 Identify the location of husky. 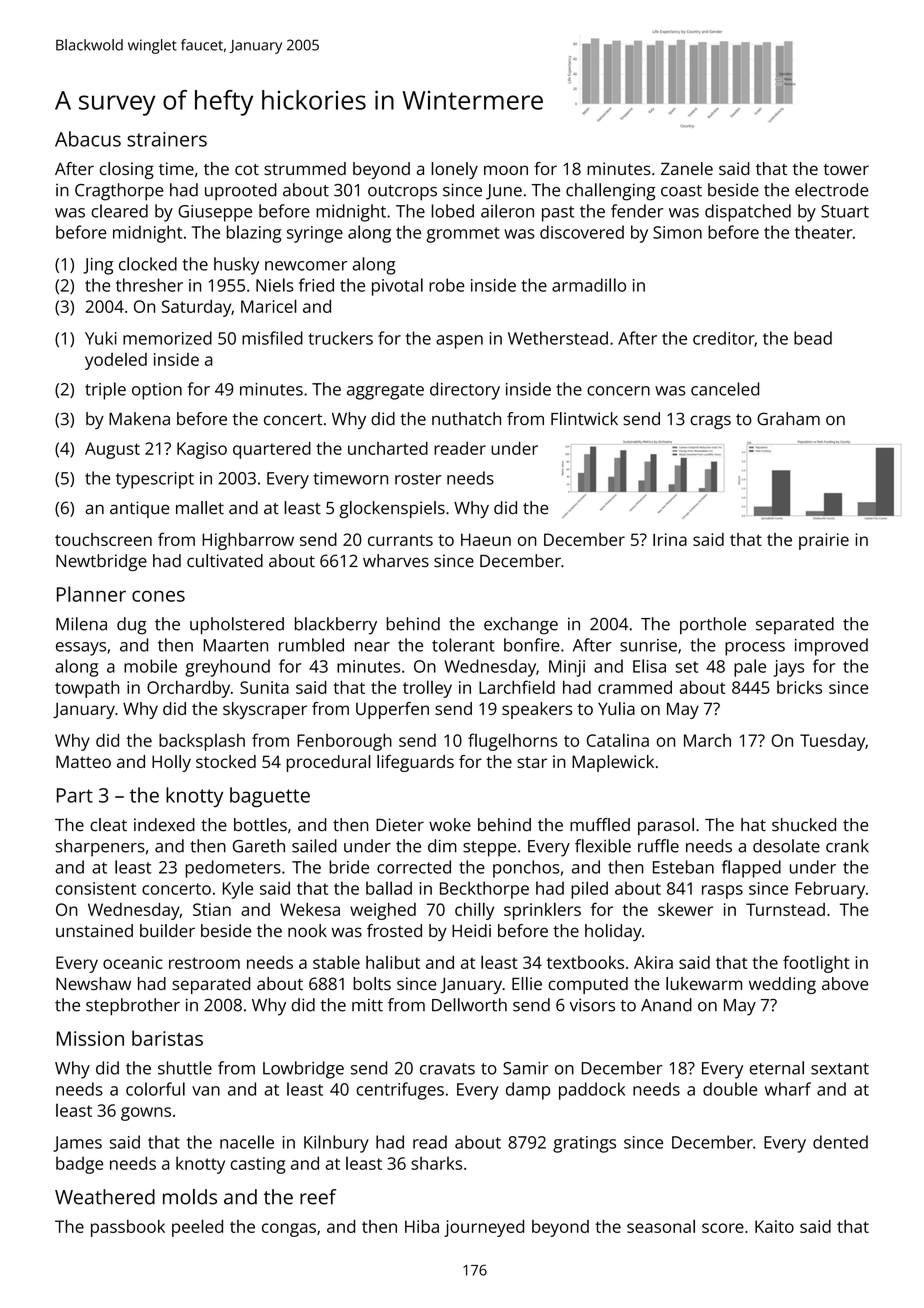
(236, 266).
